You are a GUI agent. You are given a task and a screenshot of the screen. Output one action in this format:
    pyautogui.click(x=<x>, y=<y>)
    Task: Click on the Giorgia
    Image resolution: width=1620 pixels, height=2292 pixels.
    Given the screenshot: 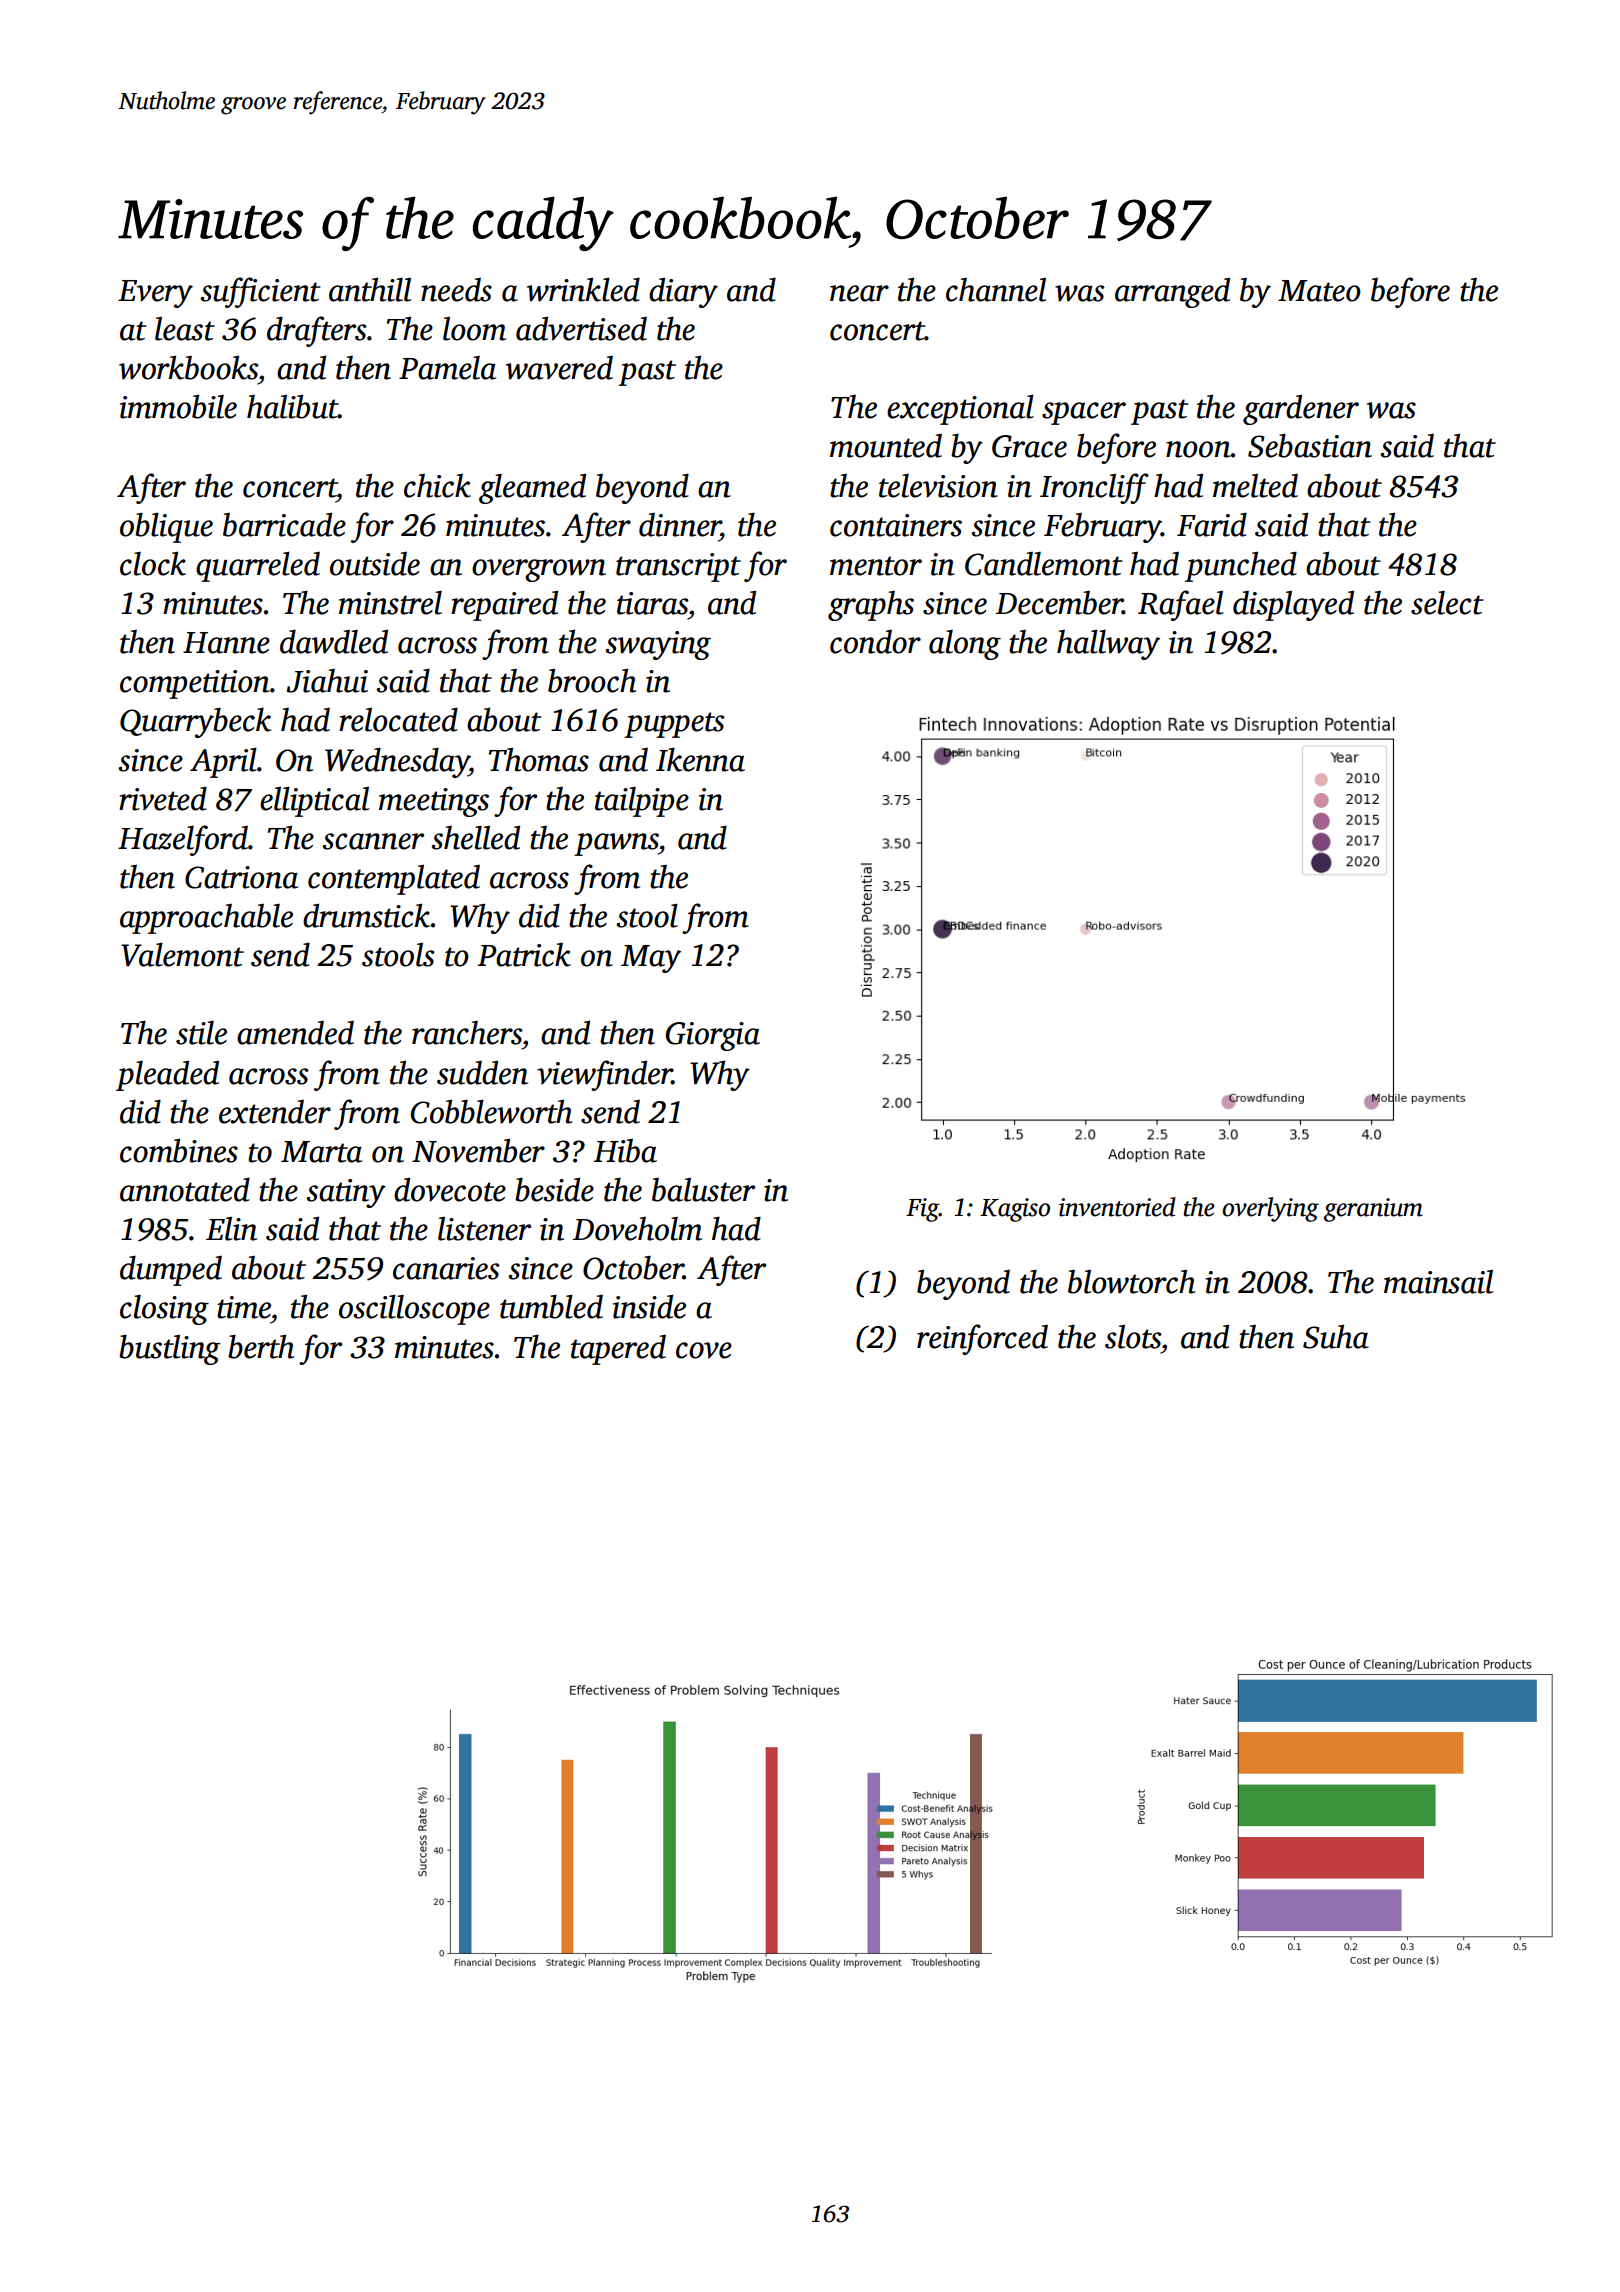 What is the action you would take?
    pyautogui.click(x=713, y=1036)
